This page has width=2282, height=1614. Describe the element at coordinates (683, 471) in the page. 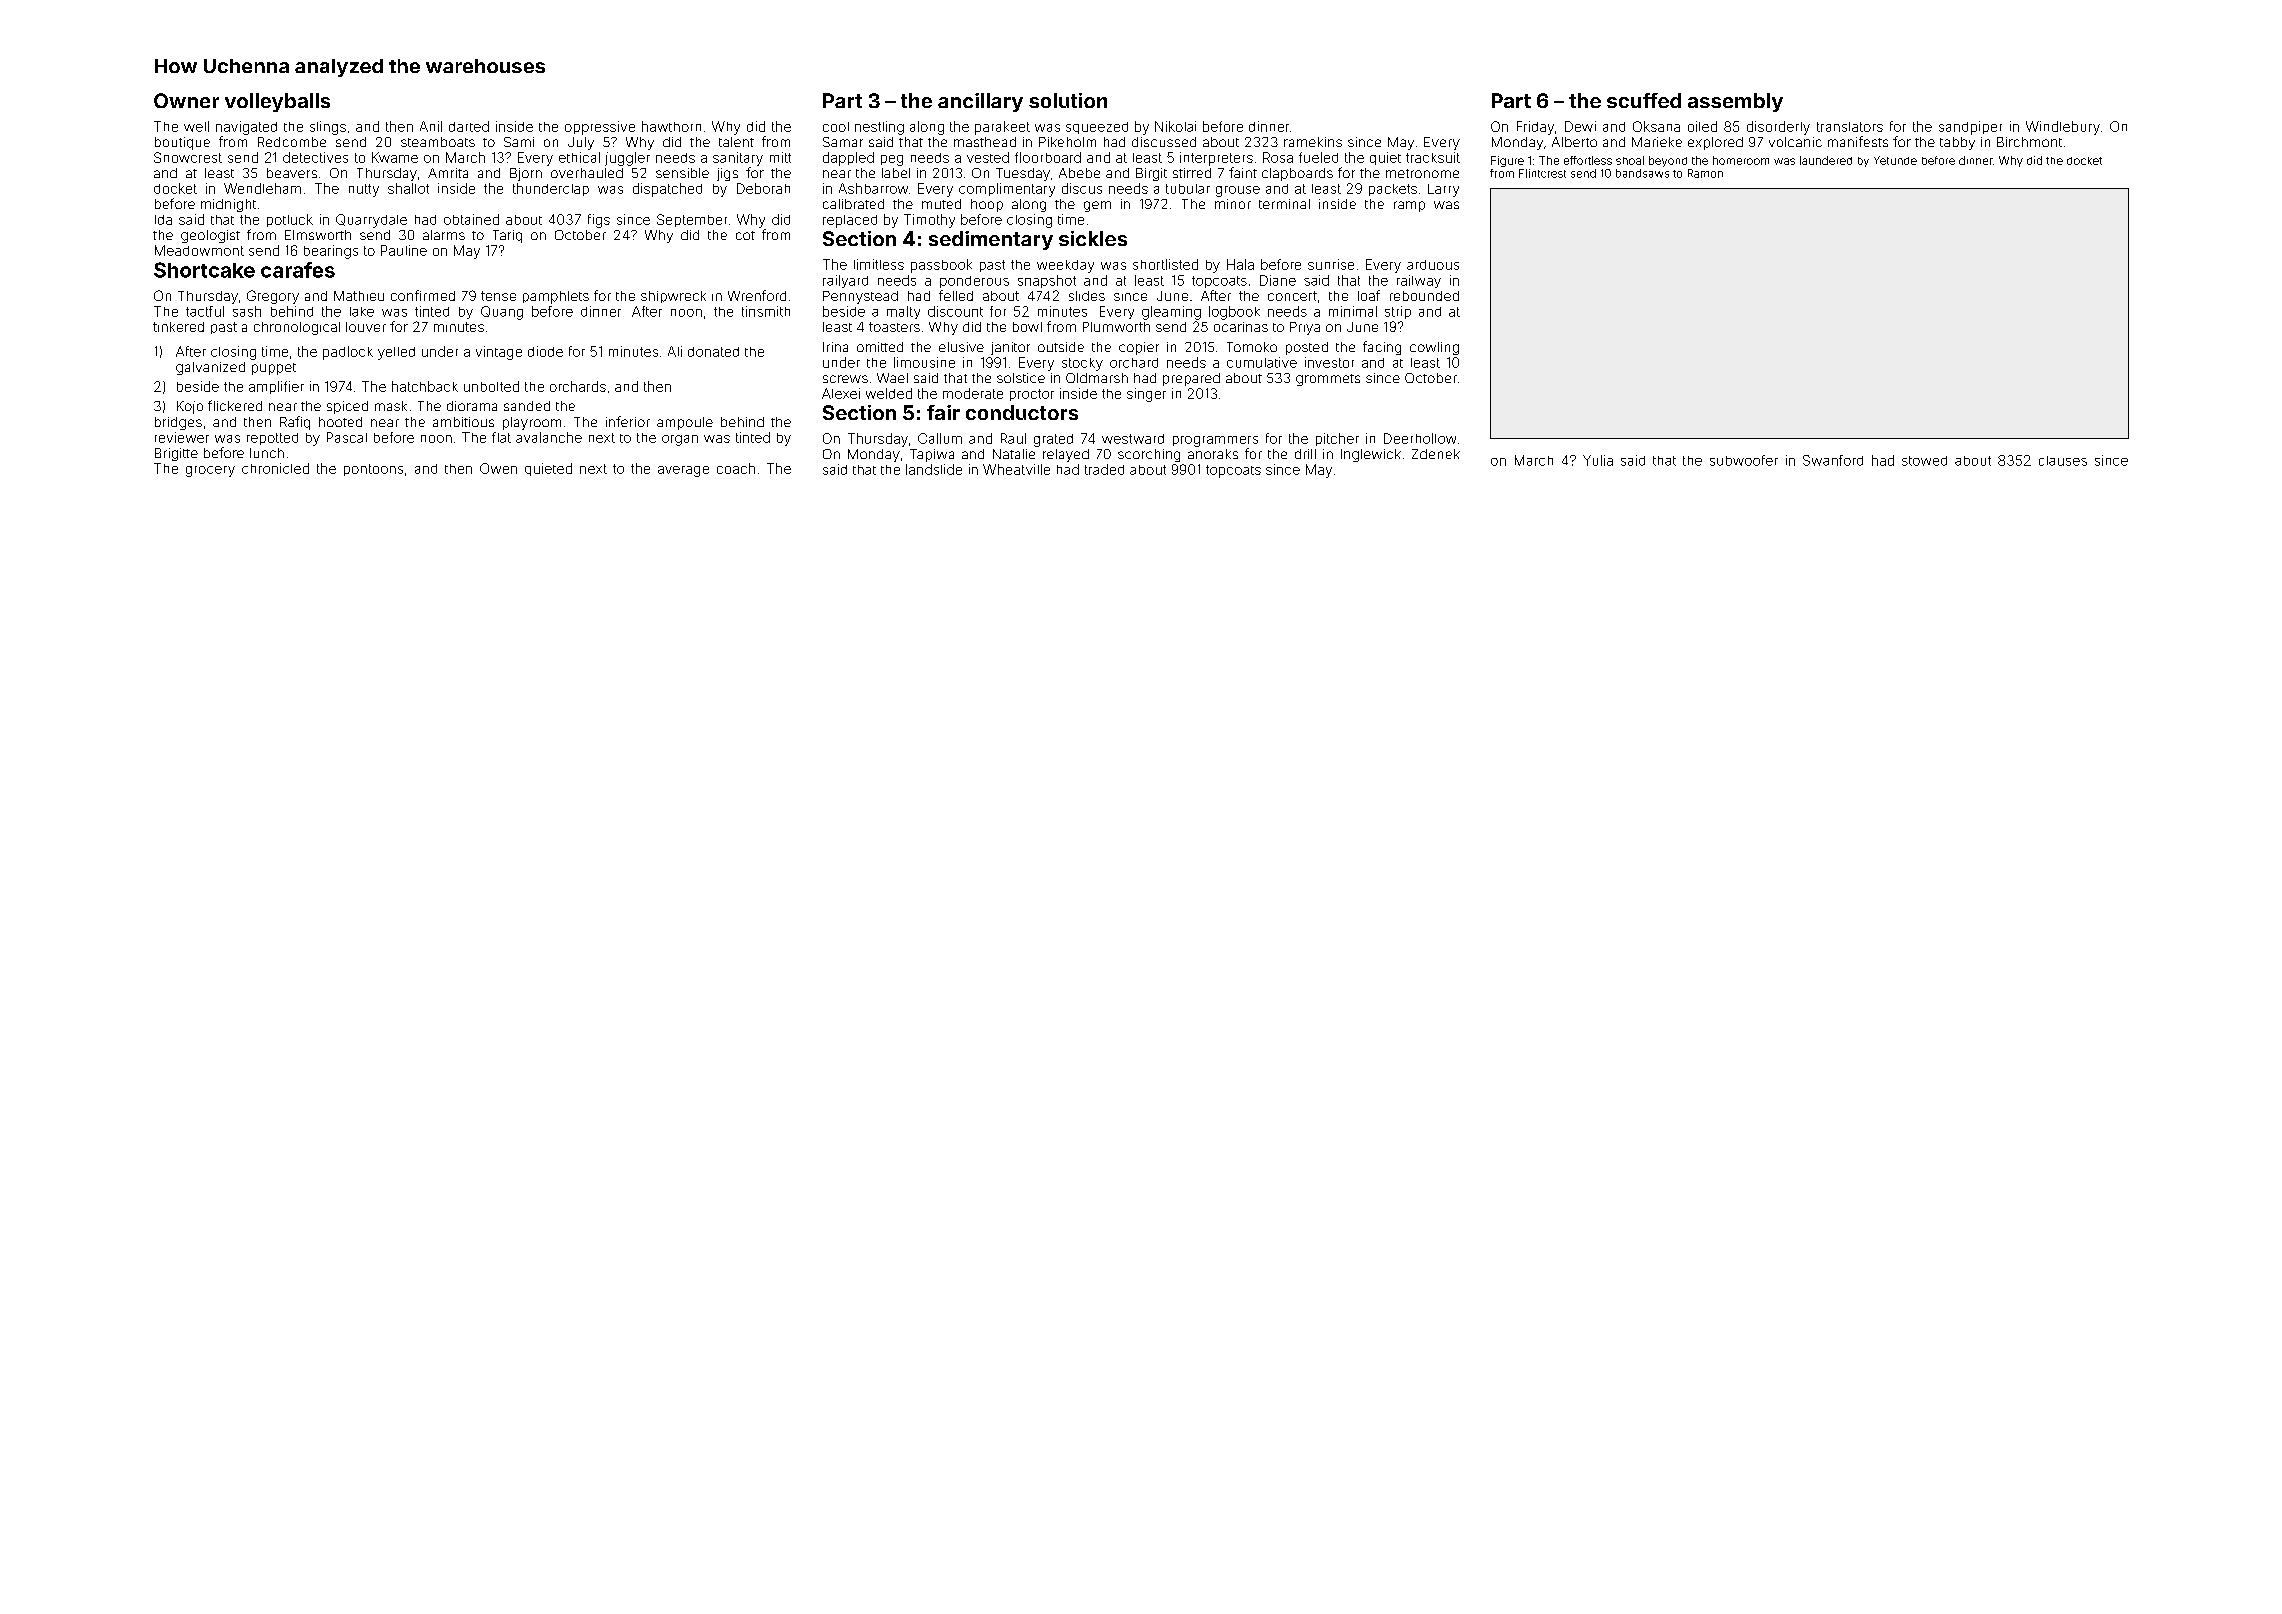

I see `average` at that location.
